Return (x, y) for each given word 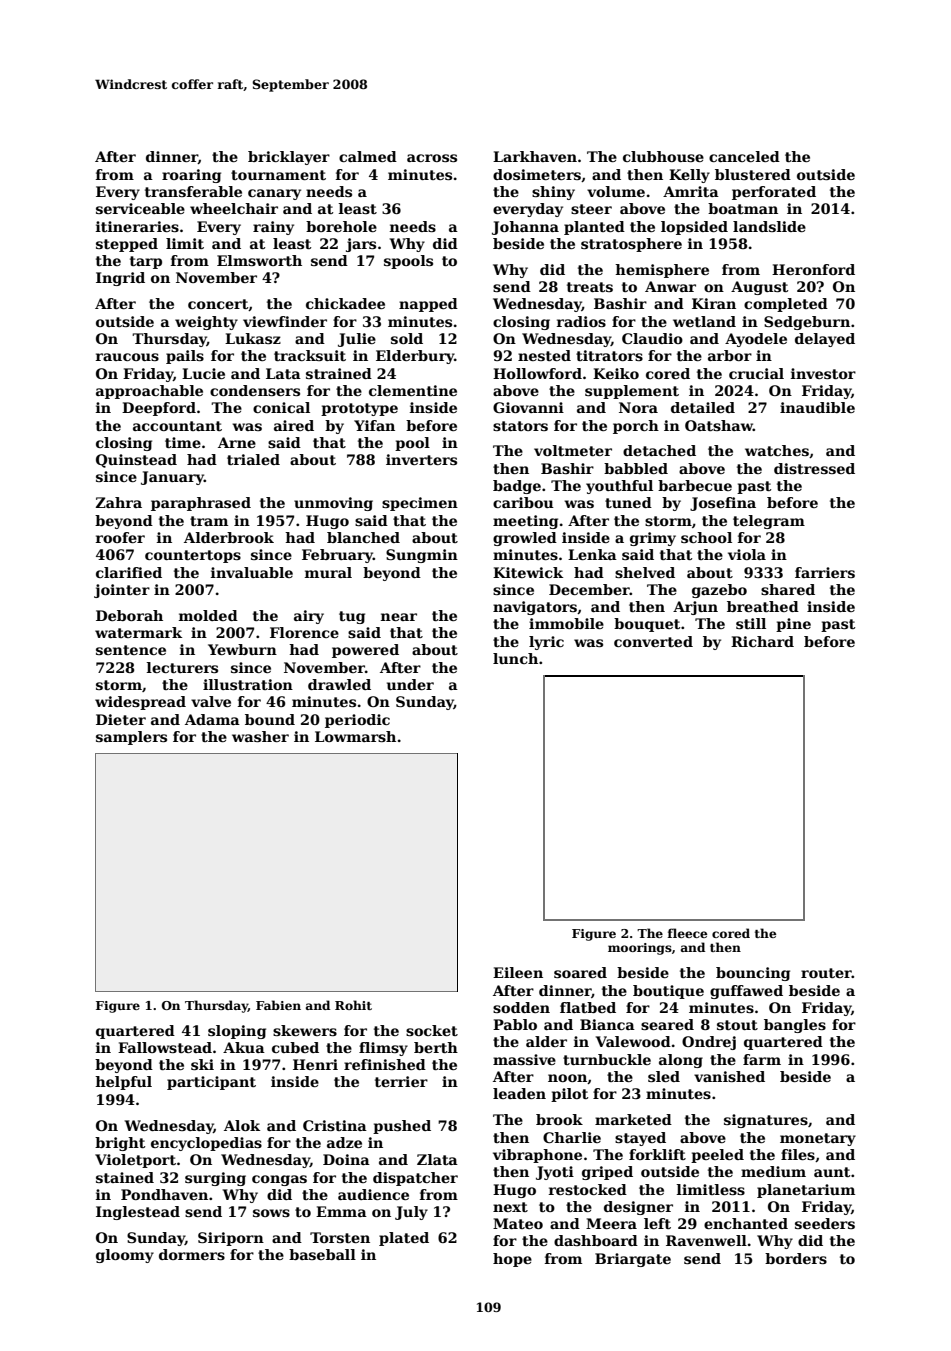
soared (580, 972)
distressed (814, 468)
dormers (192, 1254)
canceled (744, 156)
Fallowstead (165, 1047)
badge (517, 487)
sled (664, 1076)
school (706, 537)
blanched (363, 537)
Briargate (633, 1260)
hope (512, 1260)
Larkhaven (535, 156)
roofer (120, 537)
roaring (191, 176)
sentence (131, 650)
